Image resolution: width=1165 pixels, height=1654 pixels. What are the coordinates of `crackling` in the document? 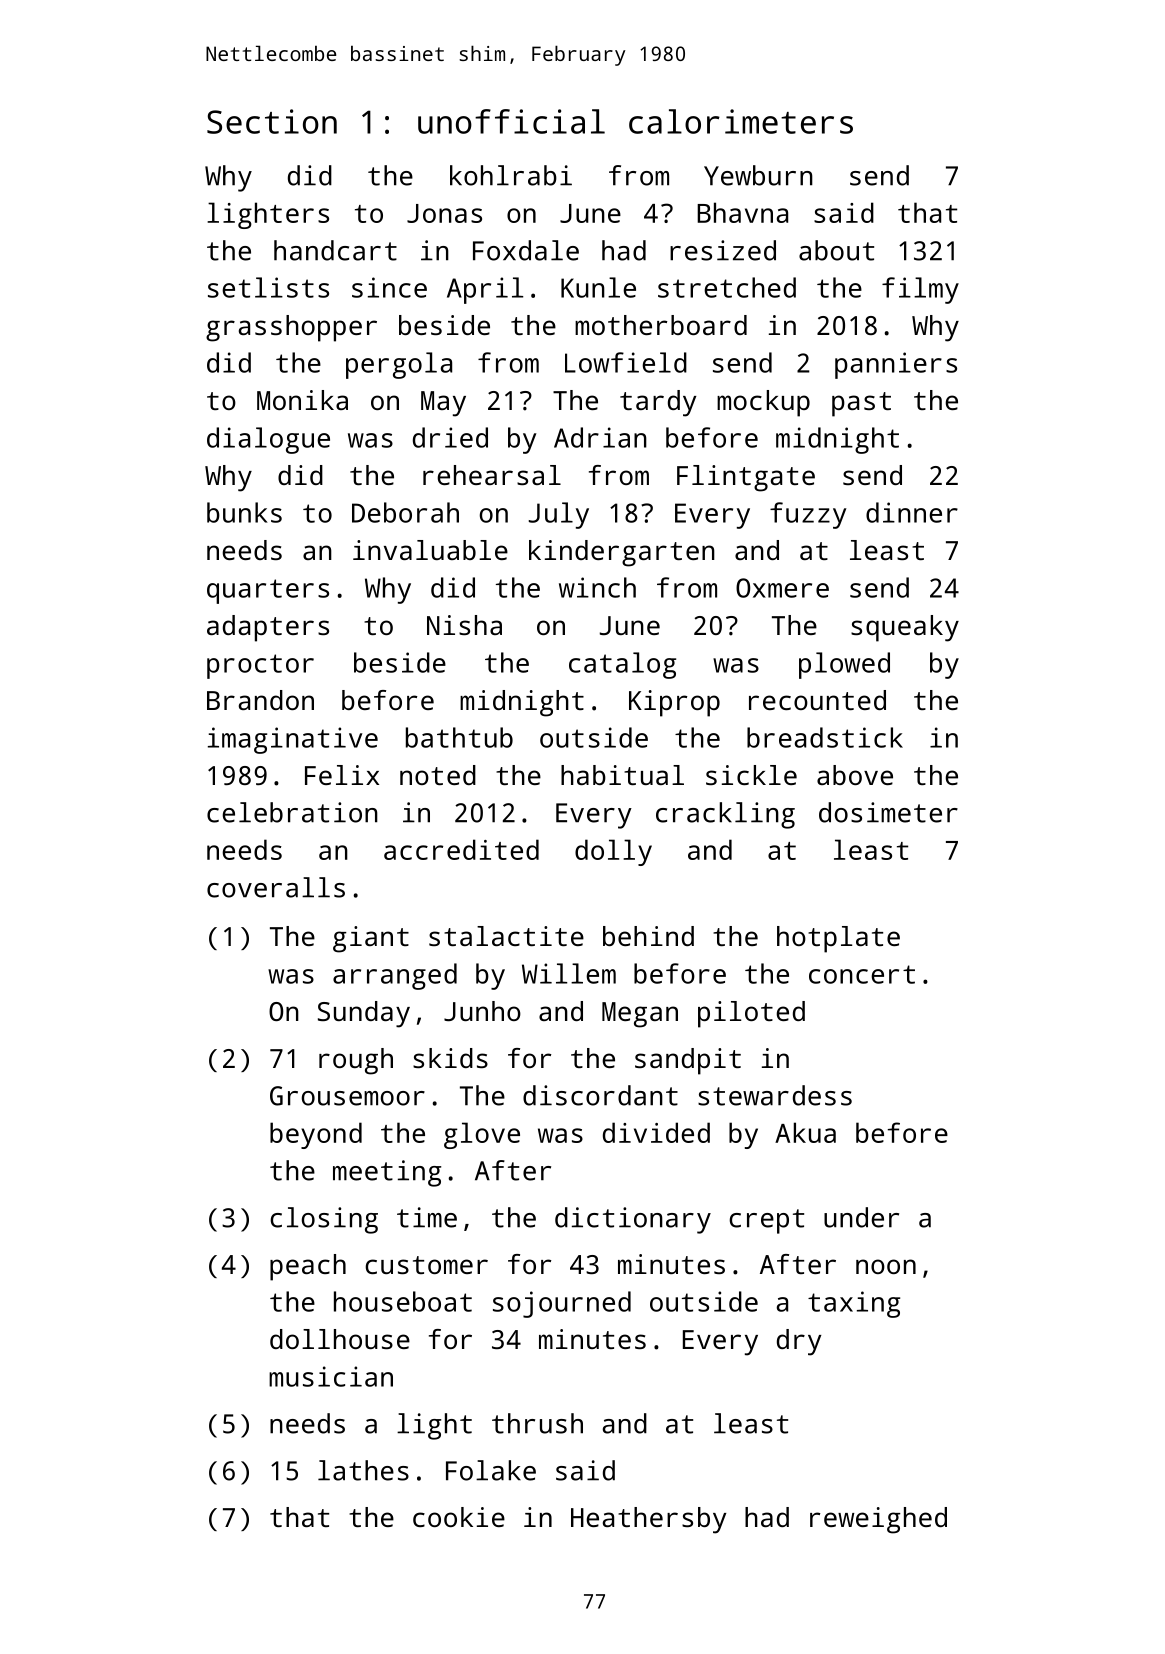 It's located at (725, 815).
